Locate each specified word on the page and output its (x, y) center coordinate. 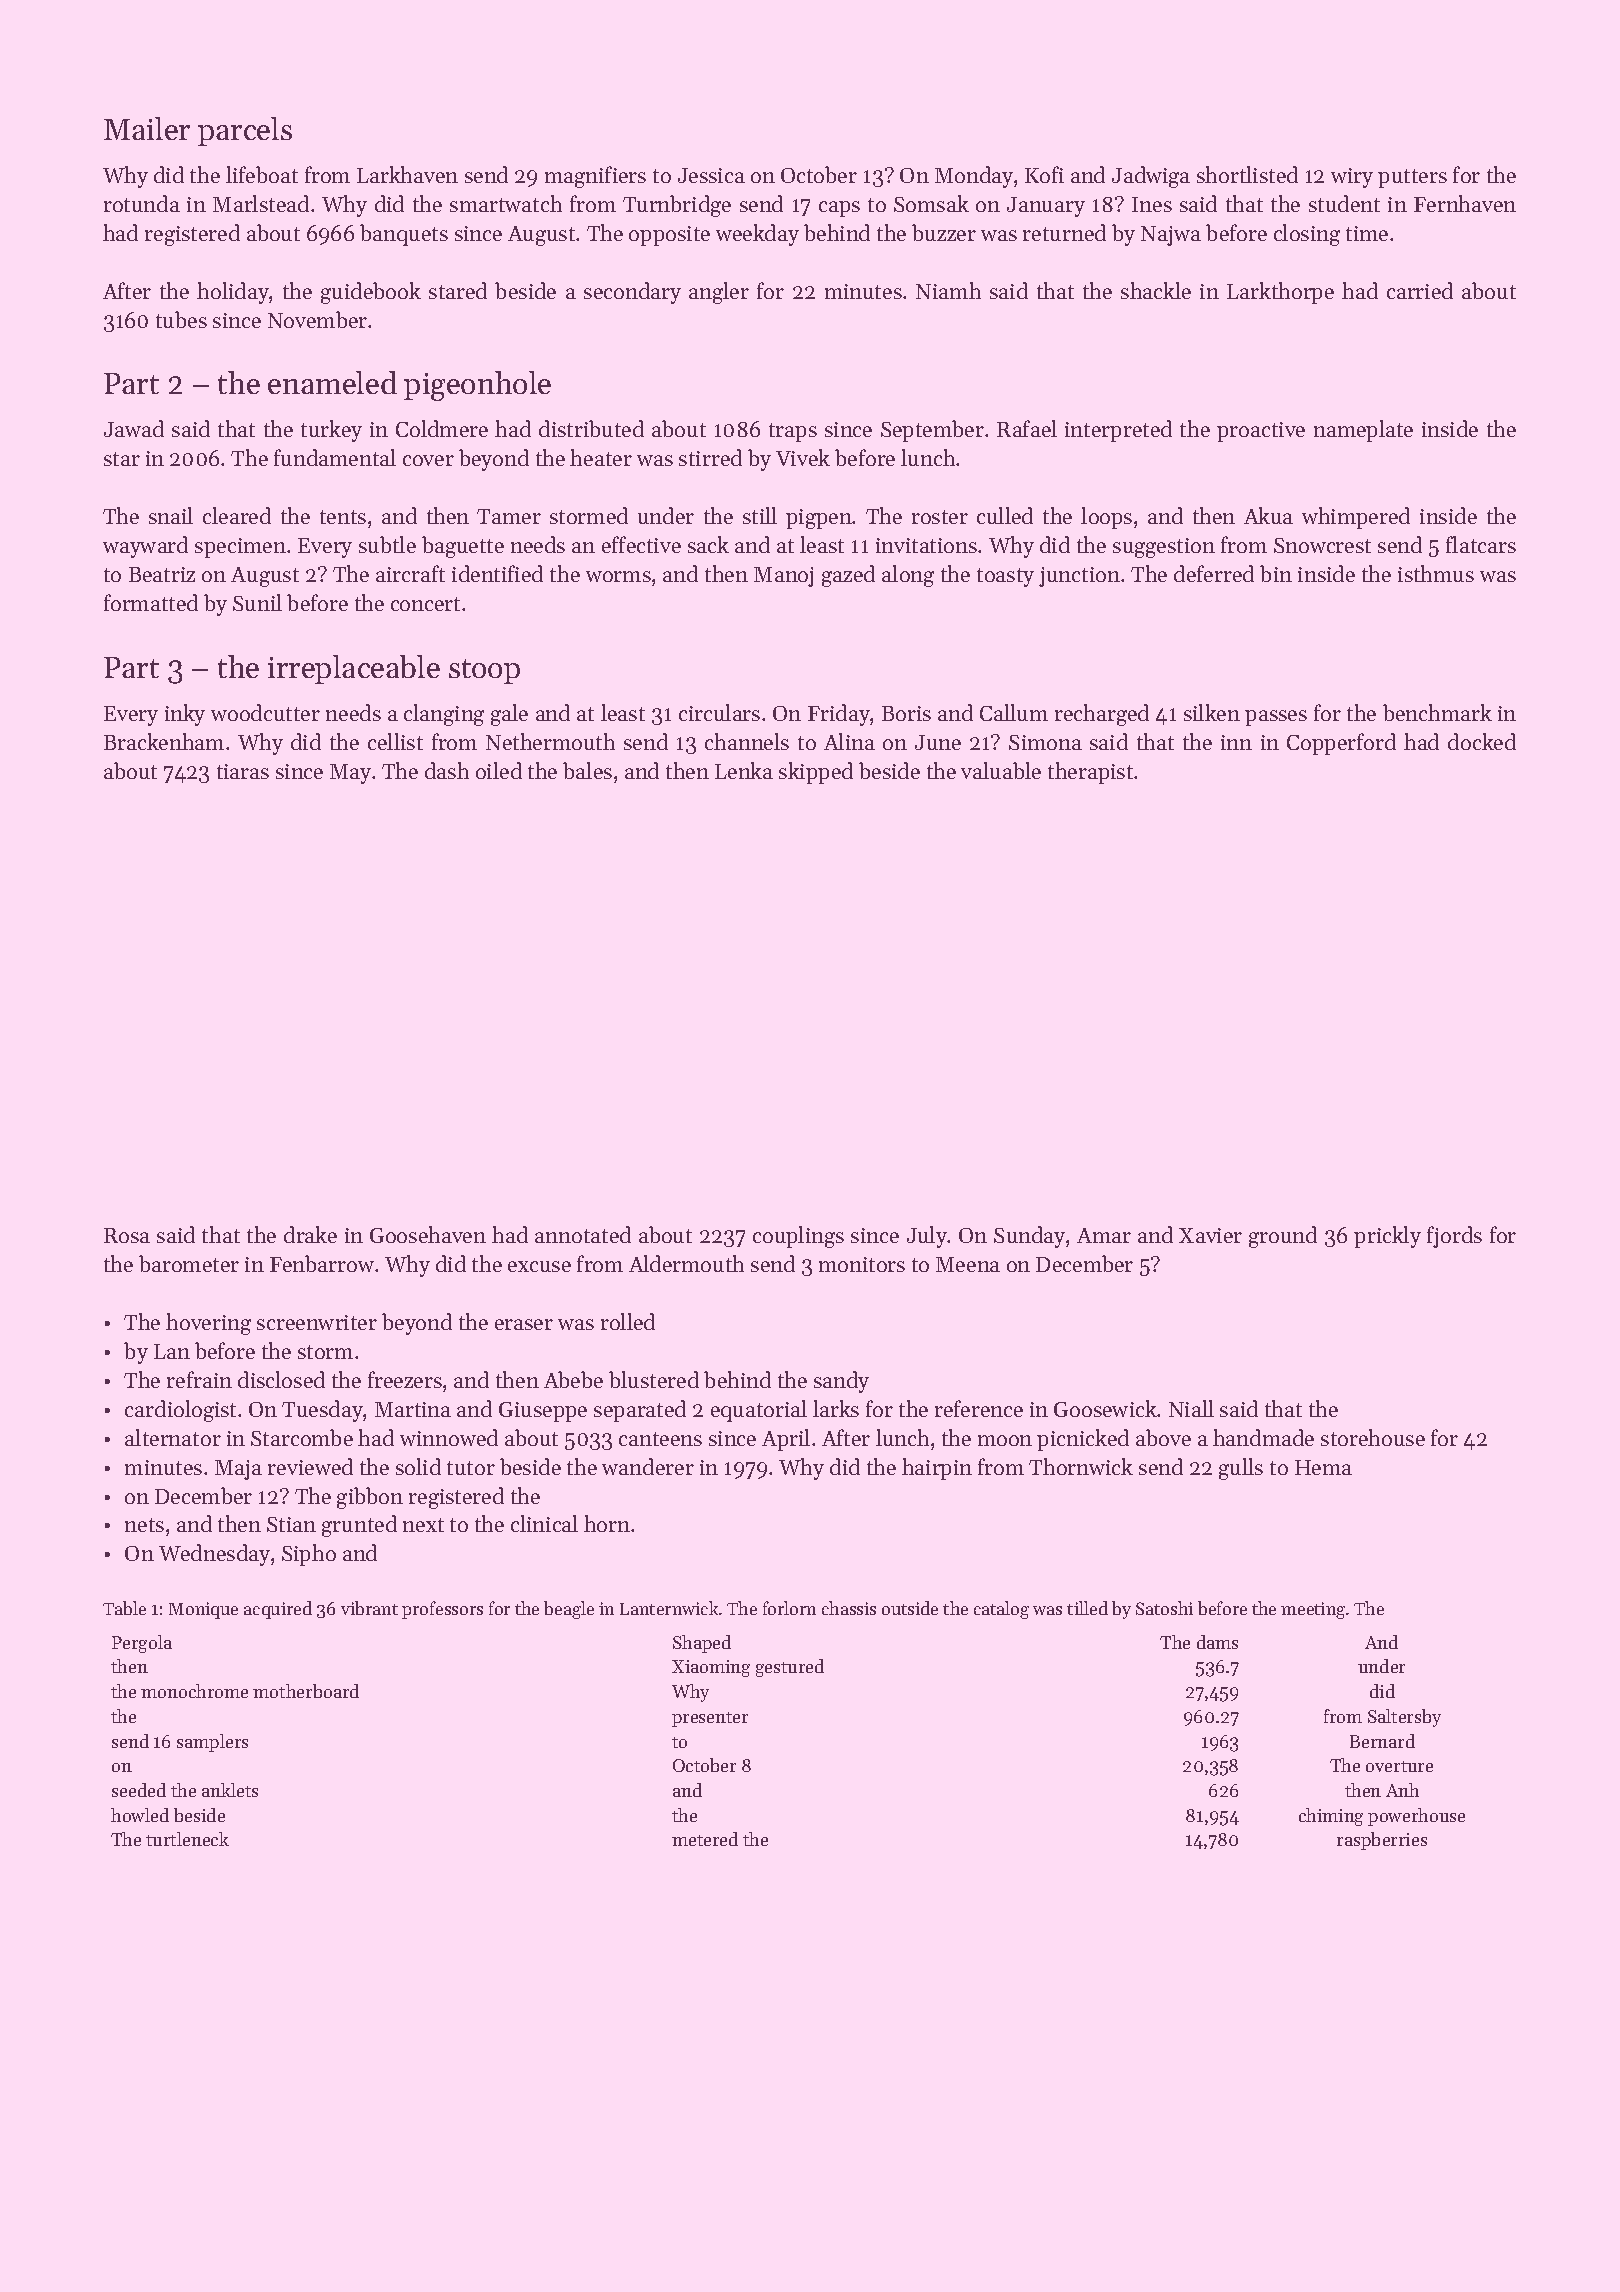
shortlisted (1247, 174)
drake (310, 1234)
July (927, 1237)
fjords (1454, 1237)
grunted (359, 1526)
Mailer (147, 128)
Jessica (711, 175)
